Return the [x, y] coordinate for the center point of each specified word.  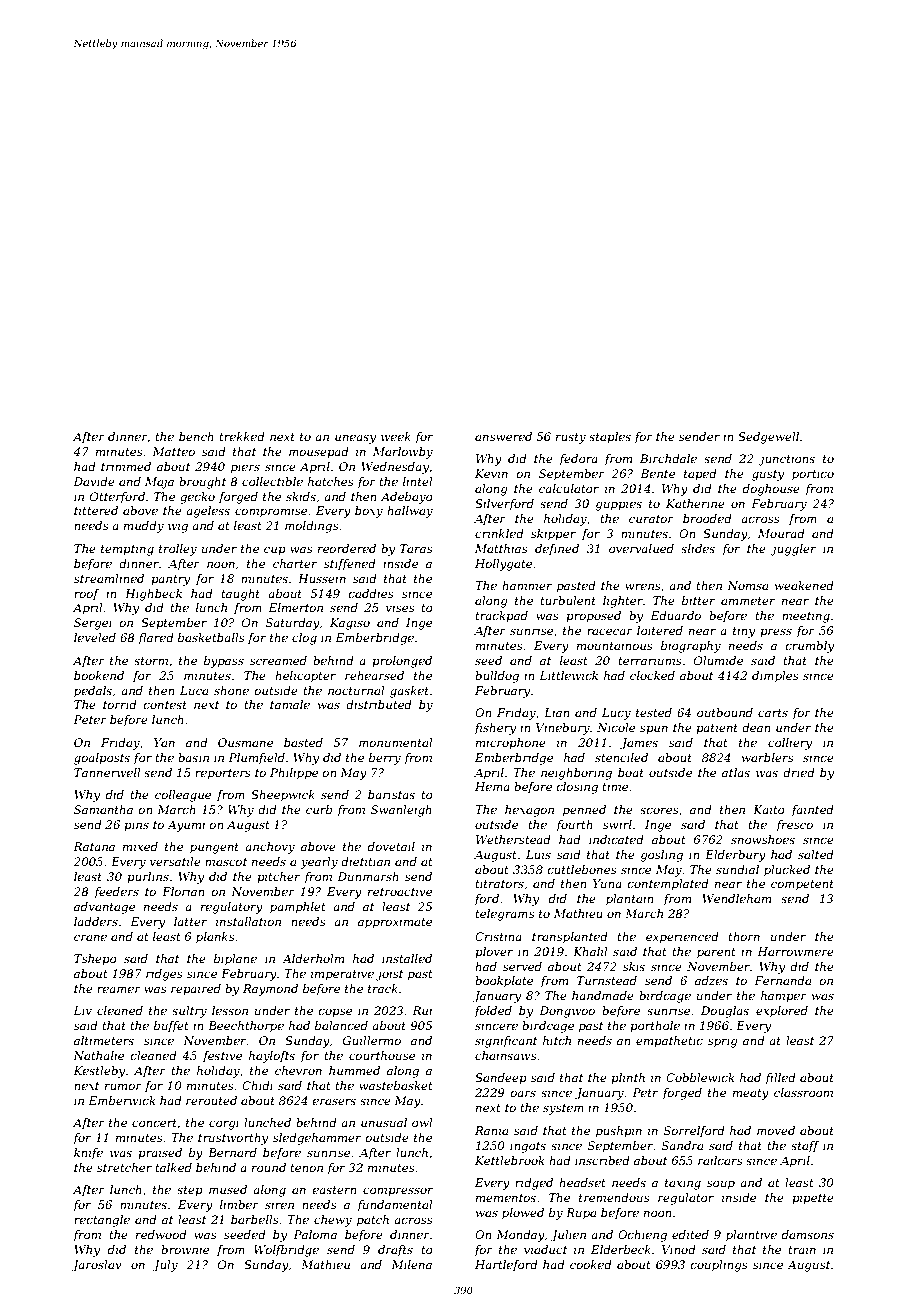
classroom [803, 1092]
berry [385, 759]
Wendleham [736, 898]
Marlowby [403, 453]
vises [400, 607]
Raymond [270, 990]
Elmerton [295, 607]
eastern [335, 1190]
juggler [793, 550]
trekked [242, 436]
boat [631, 772]
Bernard [232, 1152]
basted [303, 742]
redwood [161, 1234]
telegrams [505, 915]
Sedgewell [768, 438]
